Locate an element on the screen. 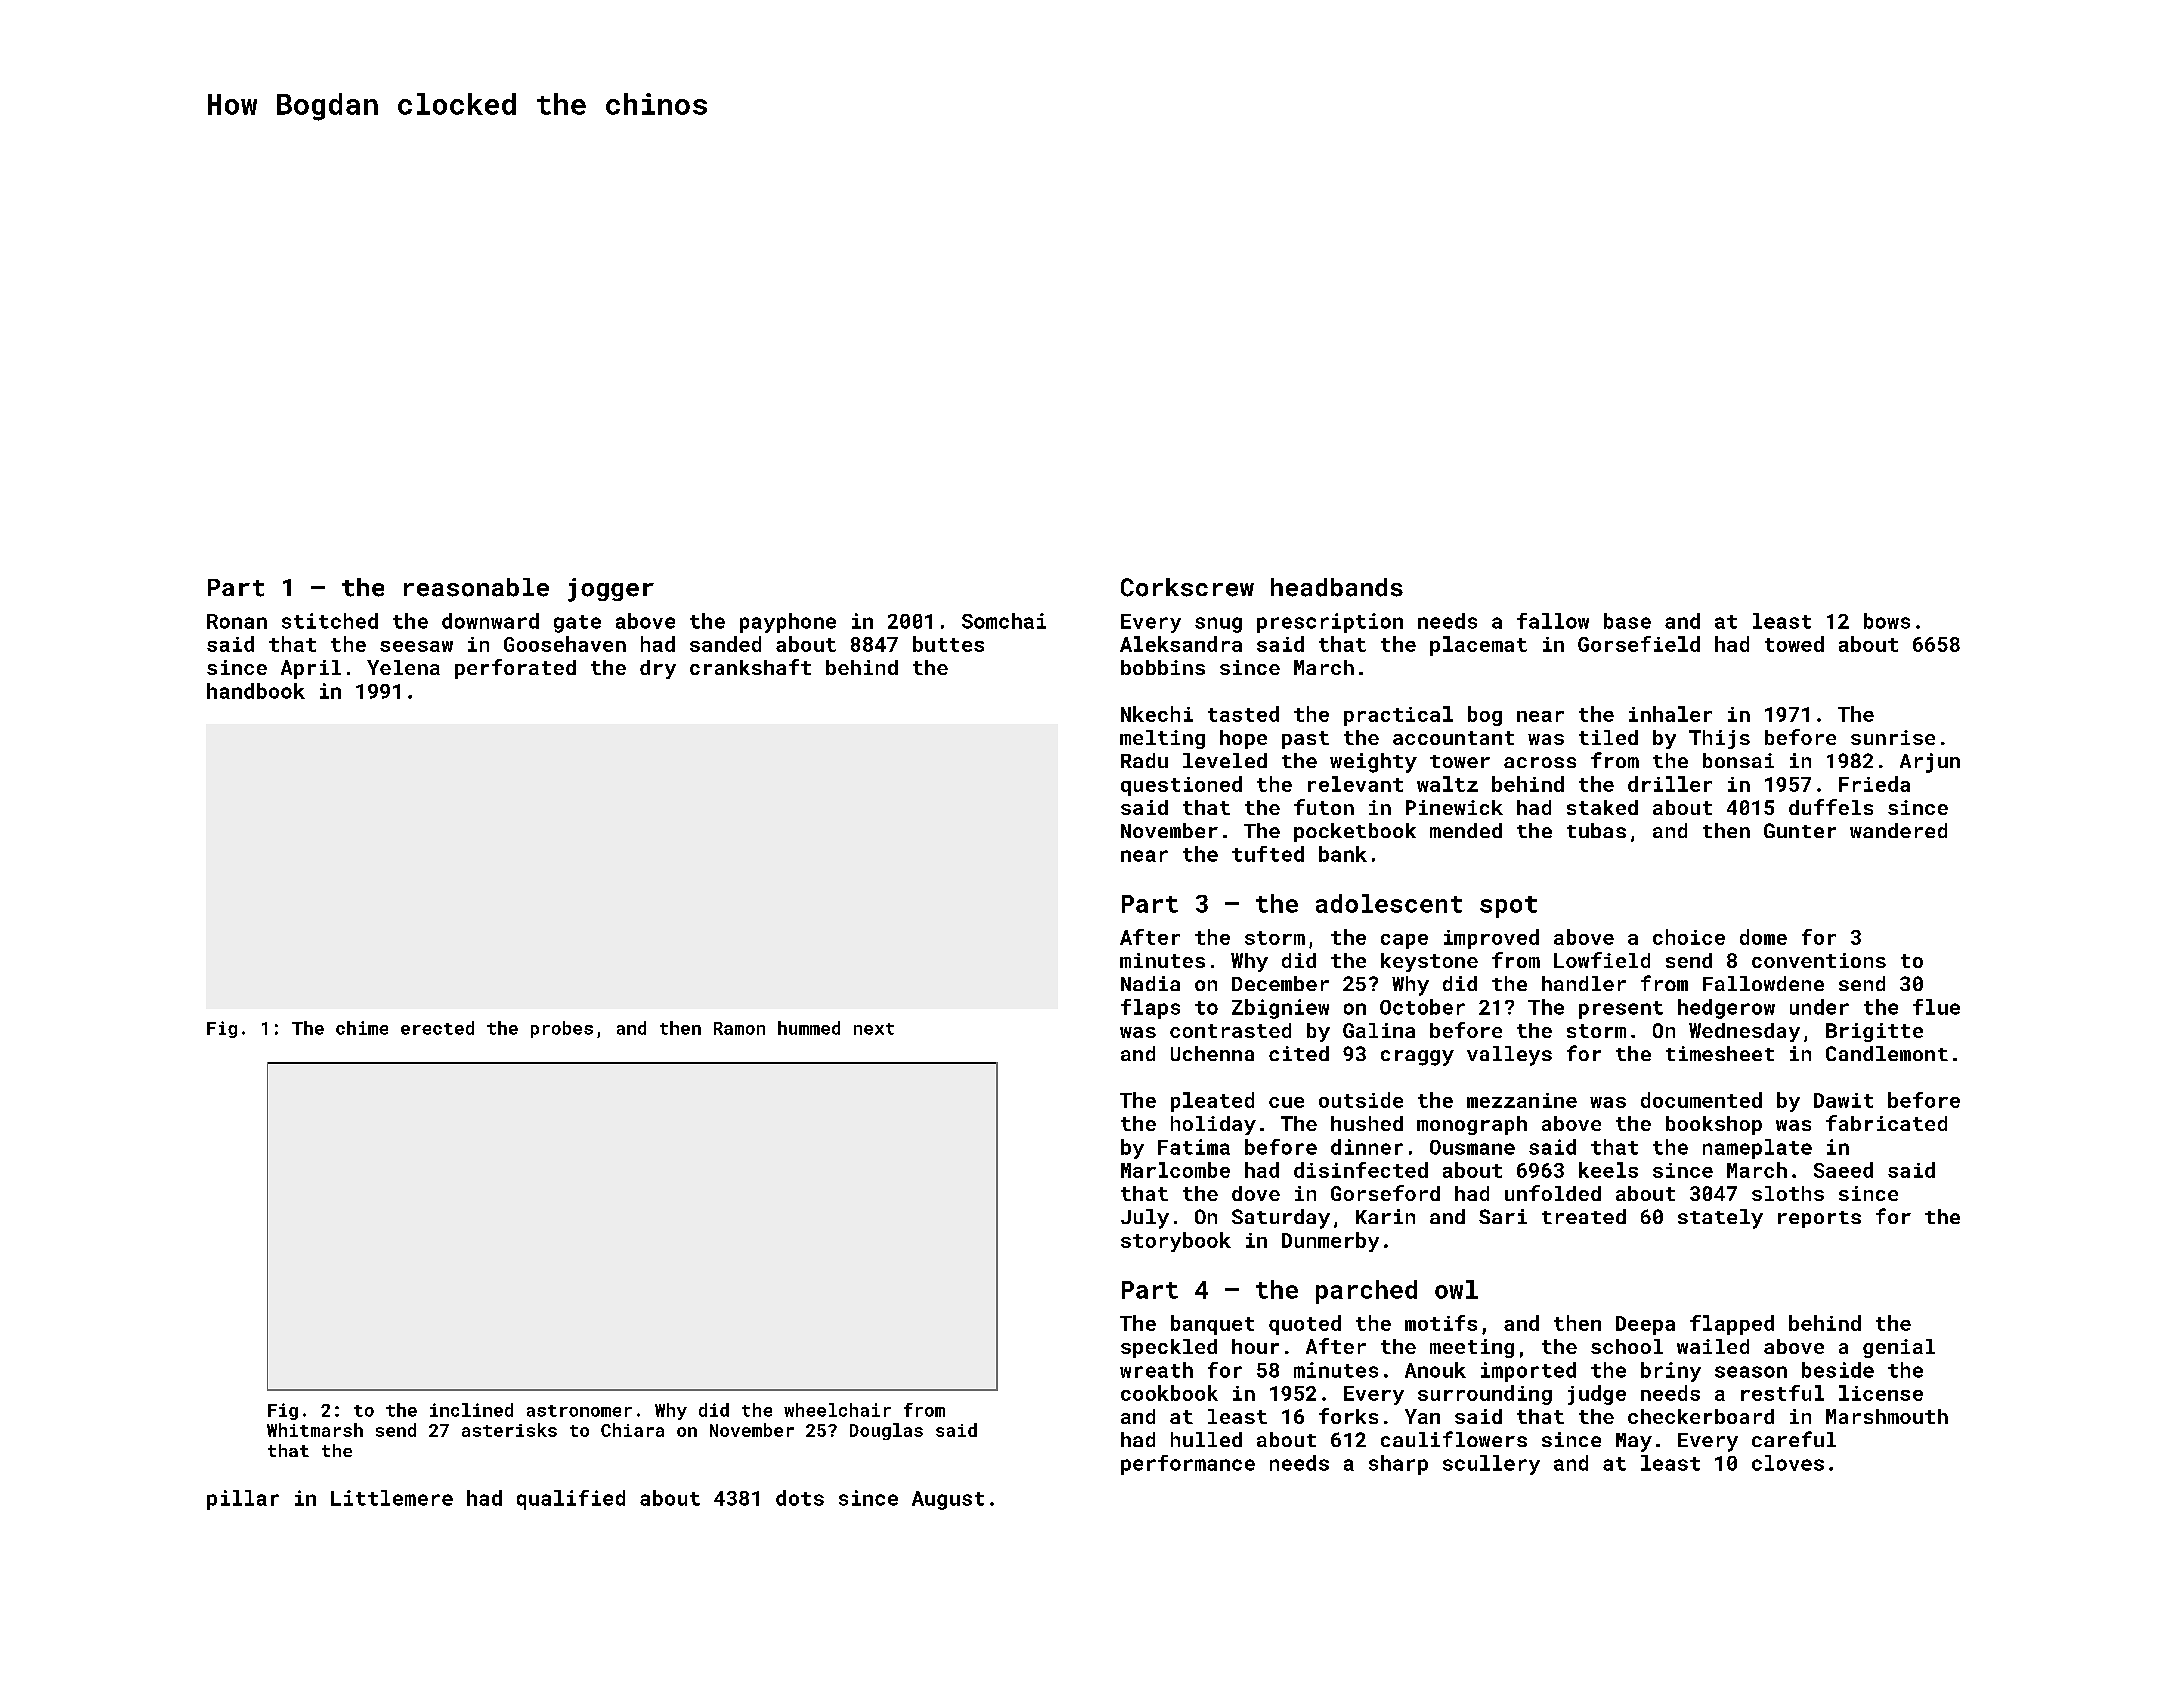 The height and width of the screenshot is (1683, 2178). Arjun is located at coordinates (1930, 763).
